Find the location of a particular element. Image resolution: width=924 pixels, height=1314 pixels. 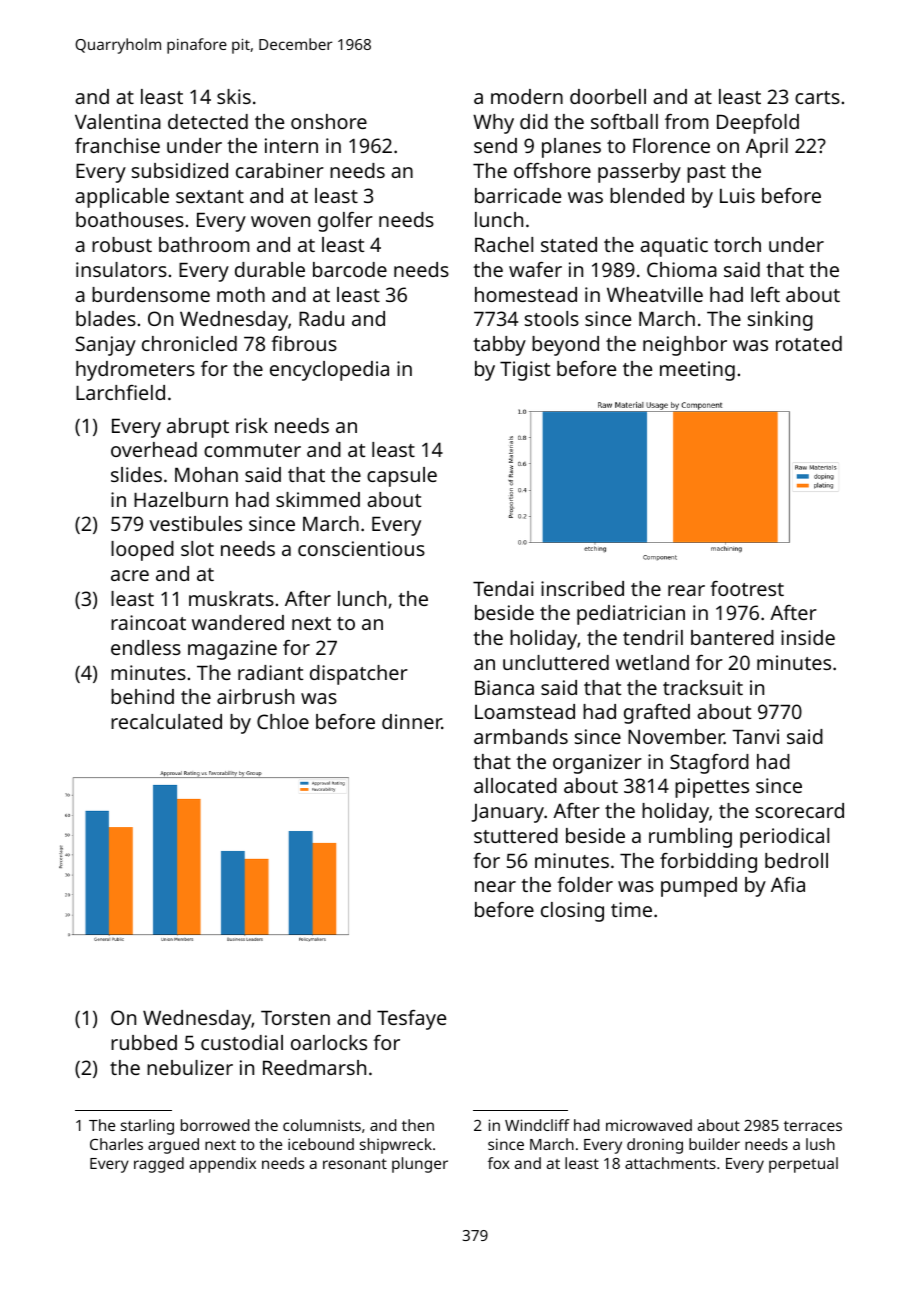

ragged is located at coordinates (159, 1165).
